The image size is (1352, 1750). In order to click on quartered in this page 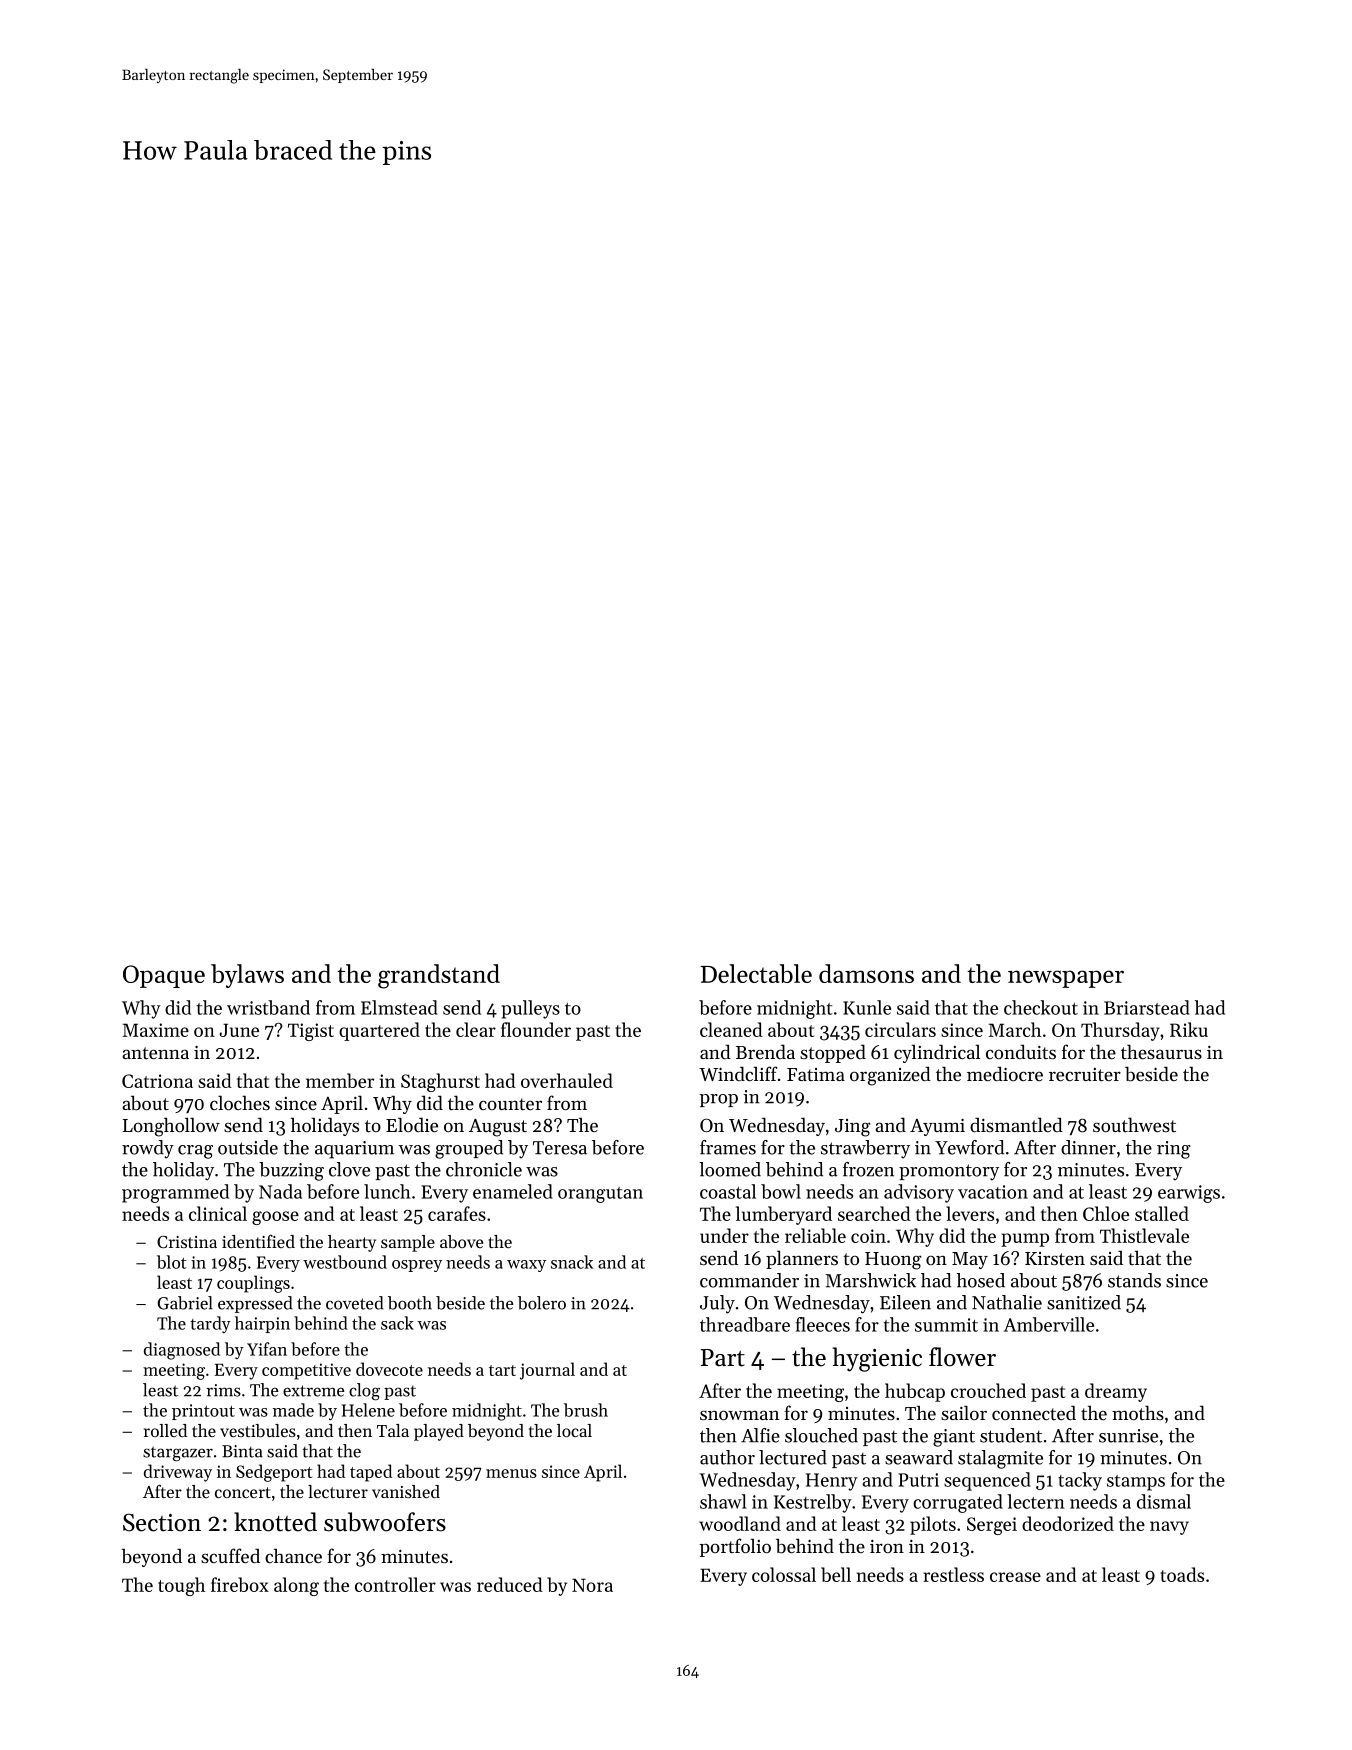, I will do `click(379, 1031)`.
